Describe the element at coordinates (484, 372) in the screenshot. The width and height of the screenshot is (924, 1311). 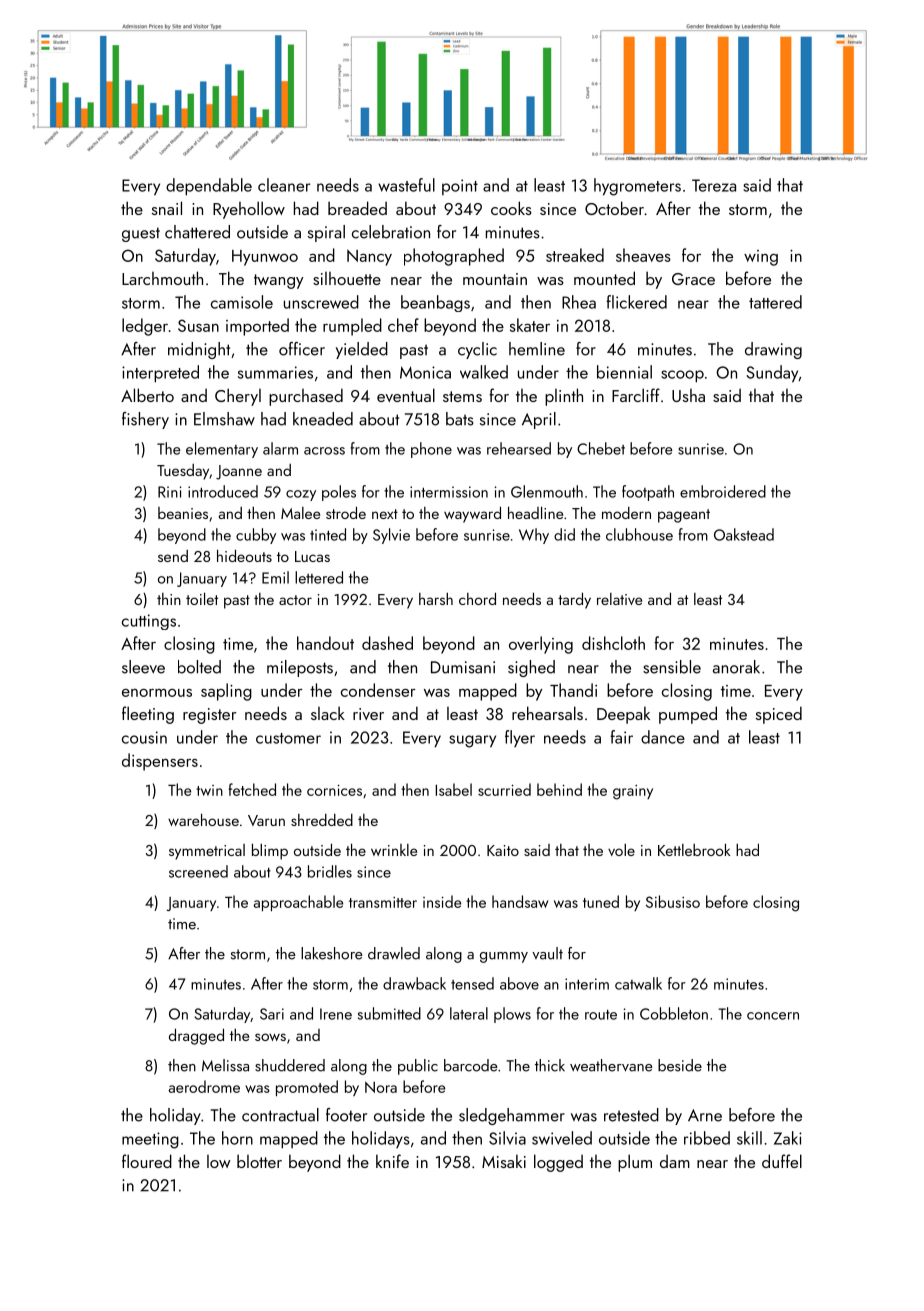
I see `walked` at that location.
